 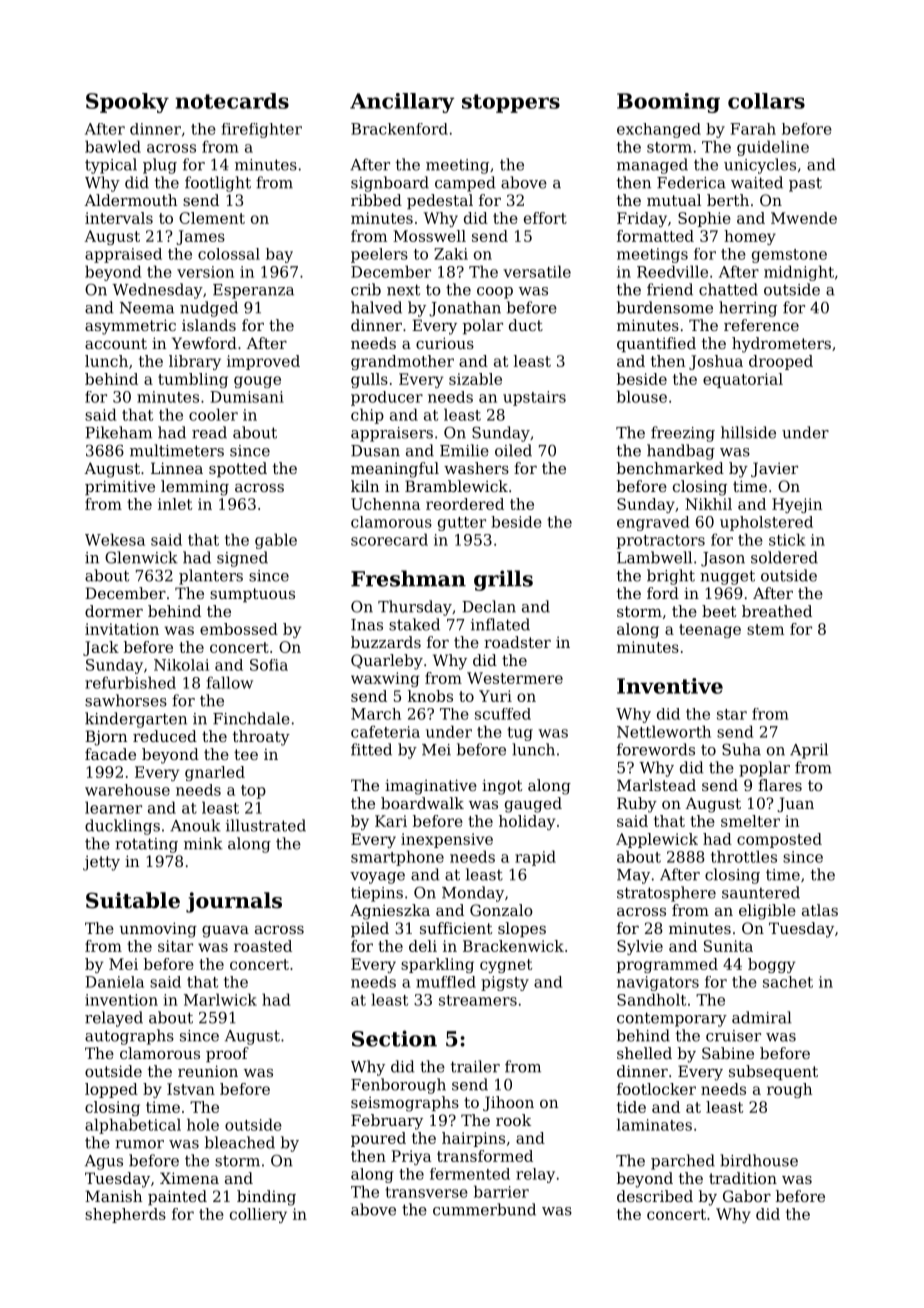 I want to click on collars, so click(x=766, y=101).
